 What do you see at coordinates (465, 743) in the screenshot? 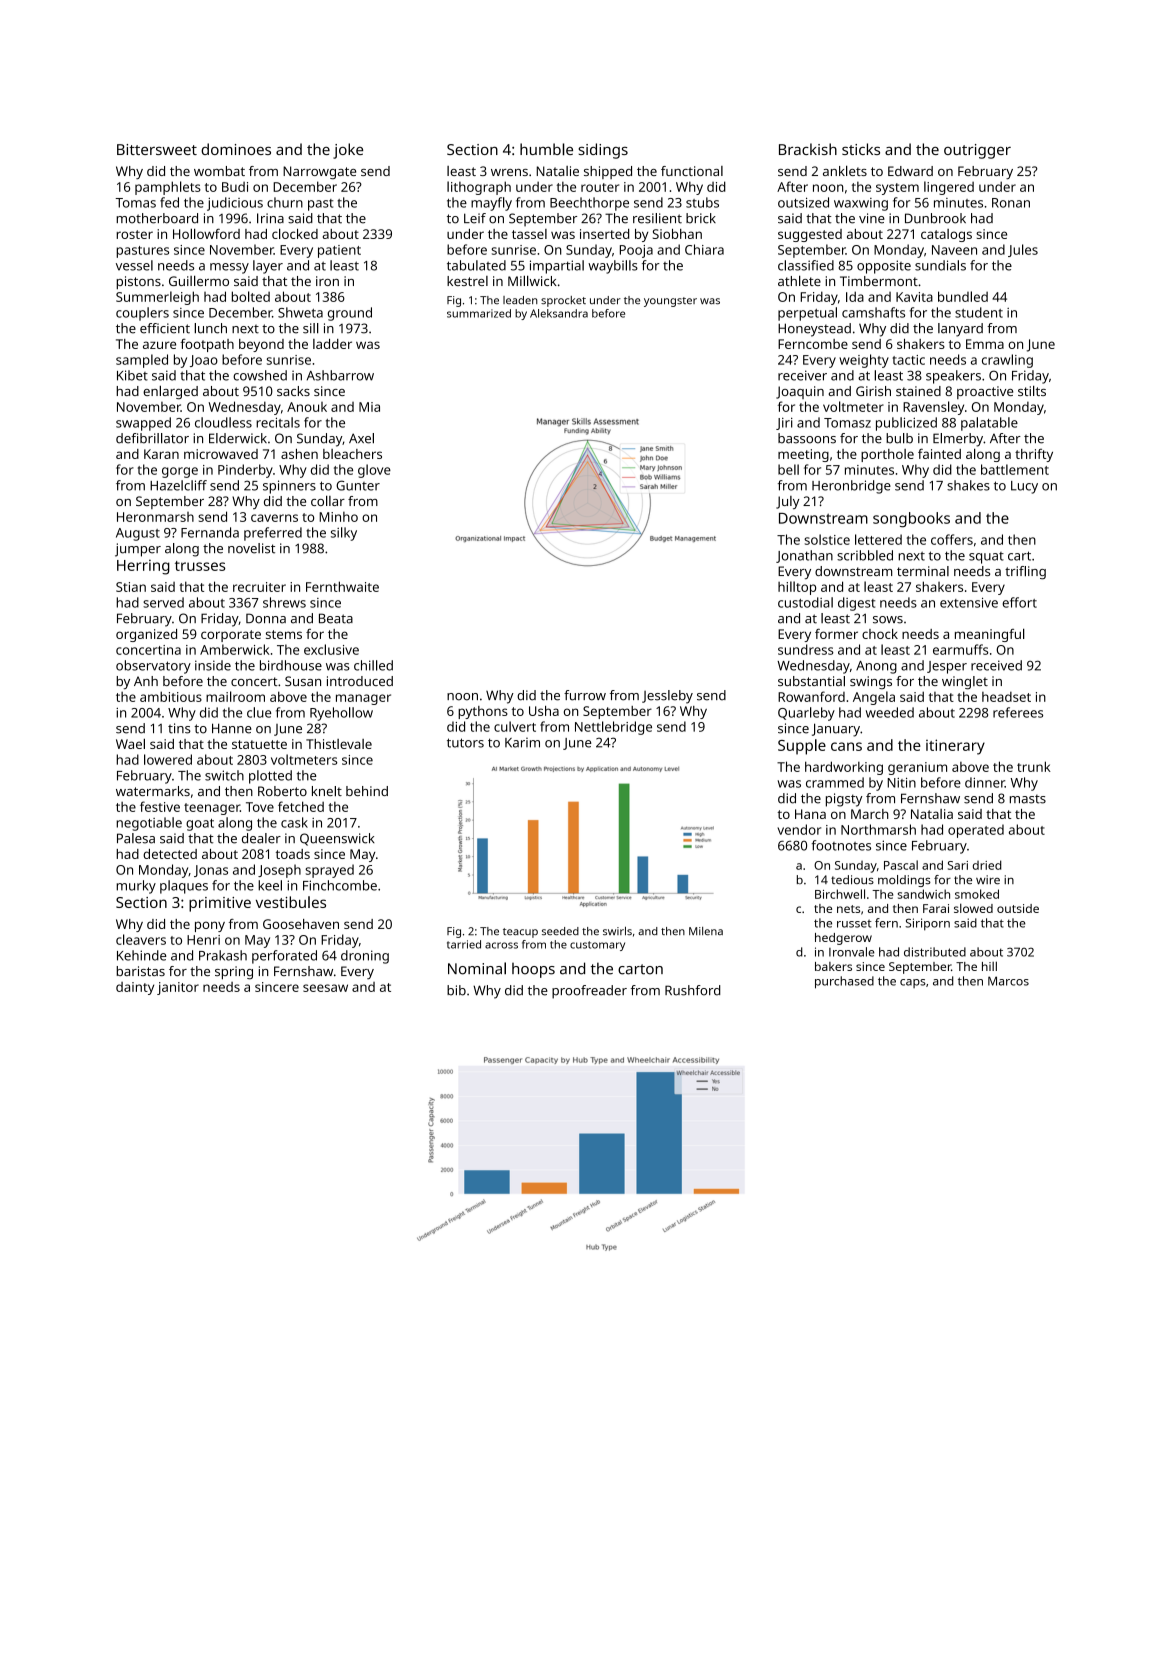
I see `tutors` at bounding box center [465, 743].
